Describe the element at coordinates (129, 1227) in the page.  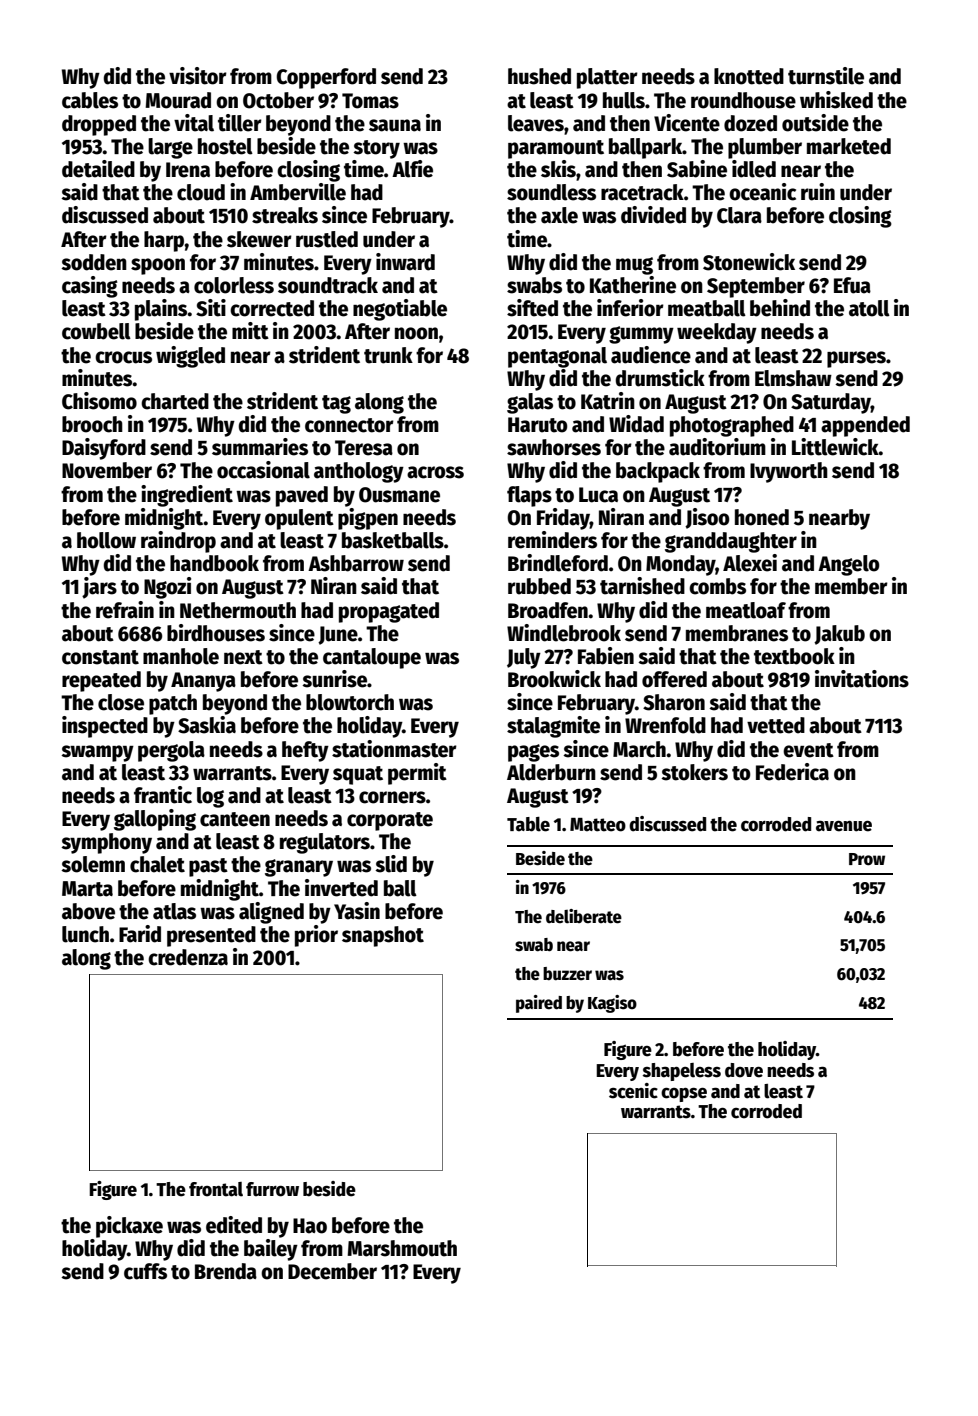
I see `pickaxe` at that location.
